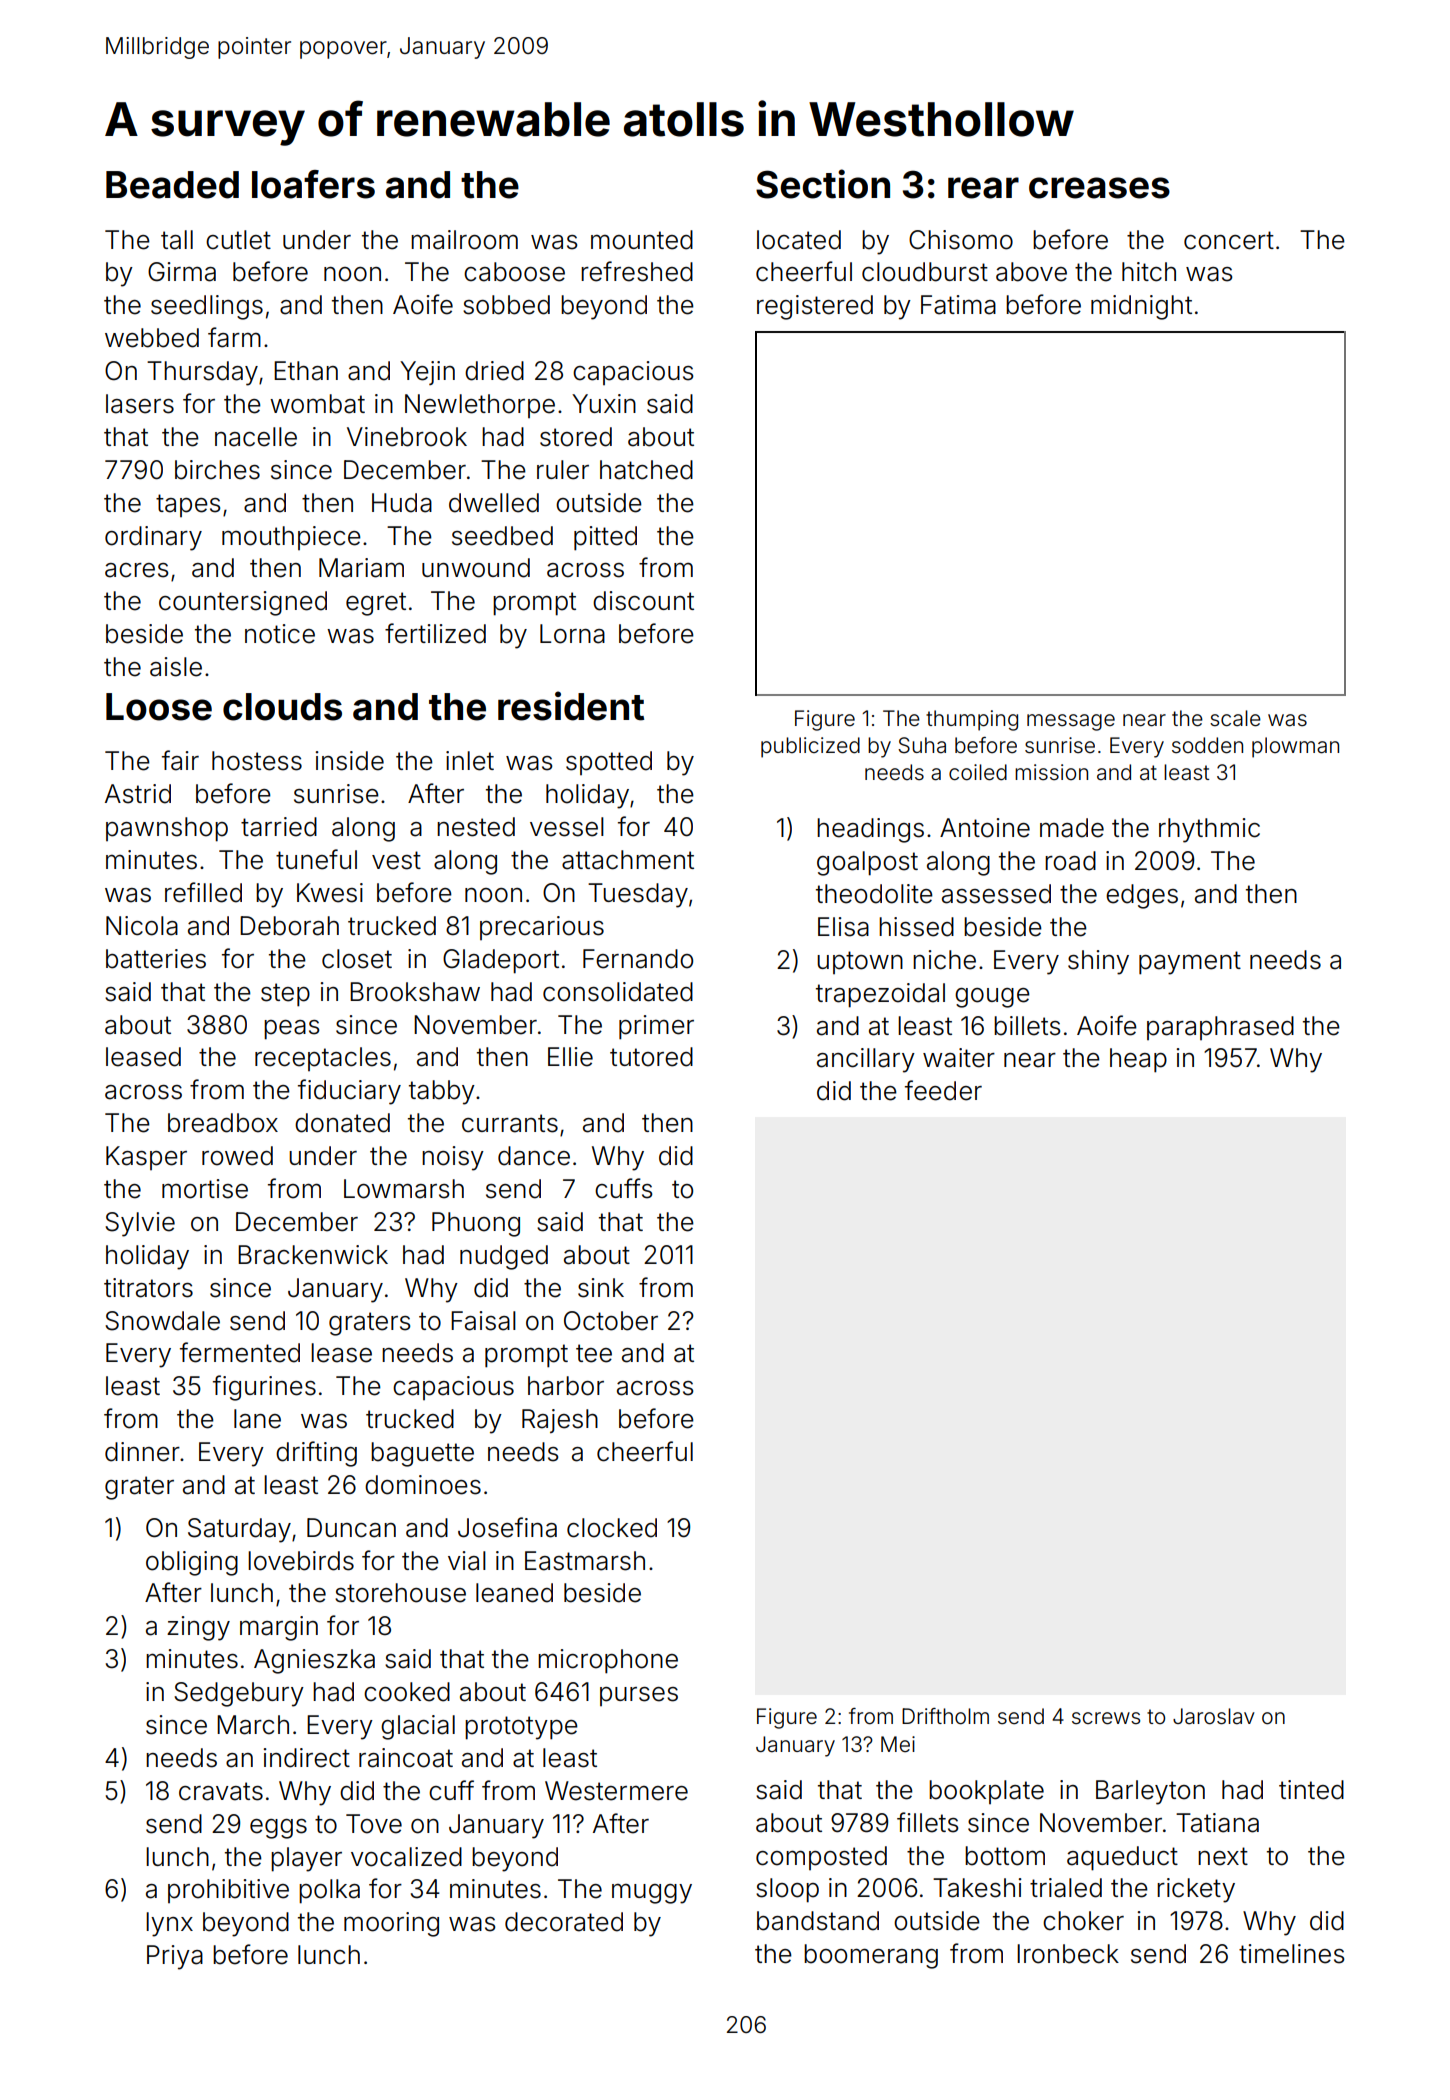 Image resolution: width=1450 pixels, height=2100 pixels. What do you see at coordinates (175, 1957) in the document?
I see `Priya` at bounding box center [175, 1957].
